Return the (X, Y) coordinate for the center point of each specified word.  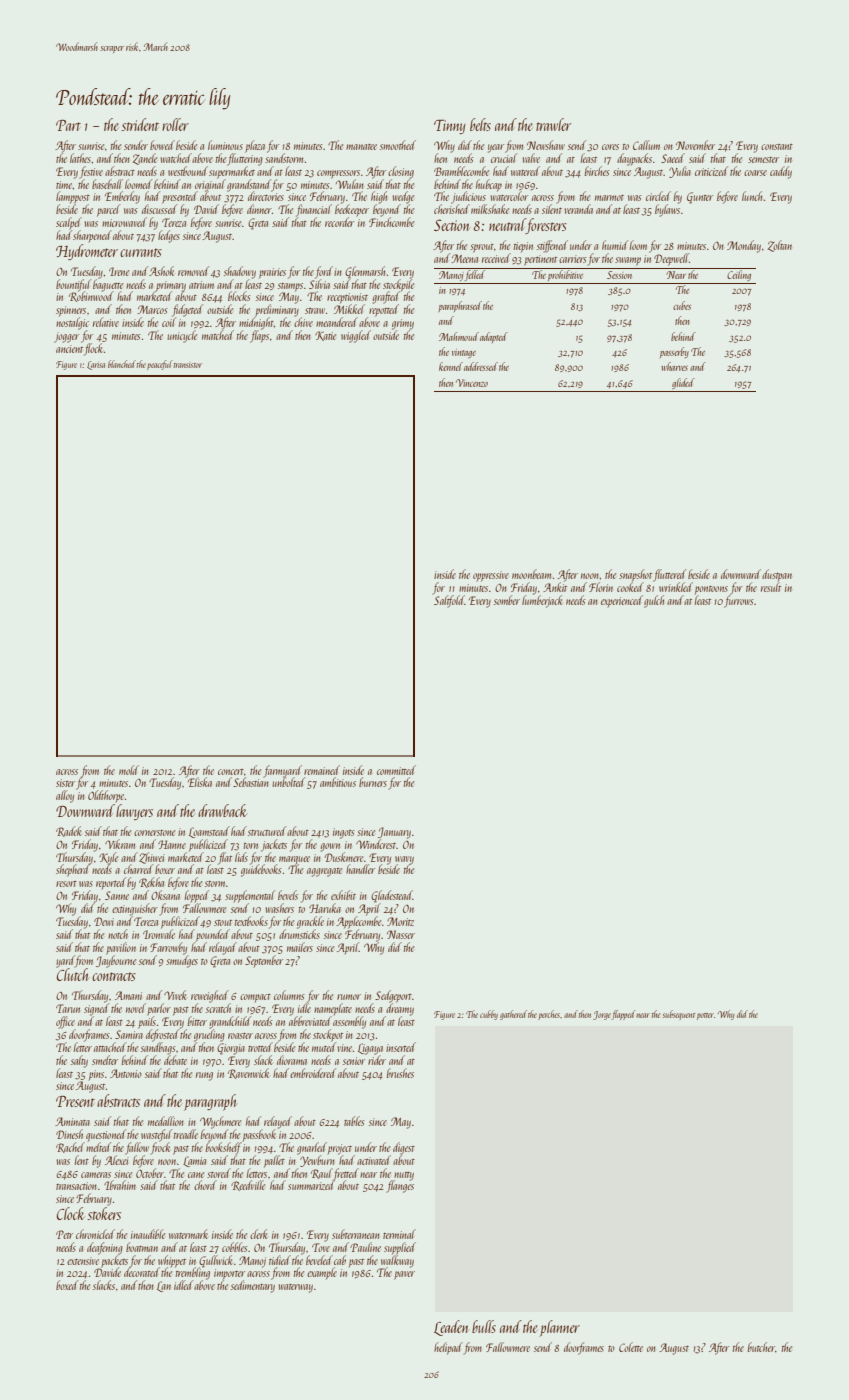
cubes (682, 305)
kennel (451, 366)
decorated (141, 1272)
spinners (71, 311)
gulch (654, 601)
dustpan (777, 575)
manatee (361, 147)
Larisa (96, 365)
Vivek (175, 995)
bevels (288, 895)
